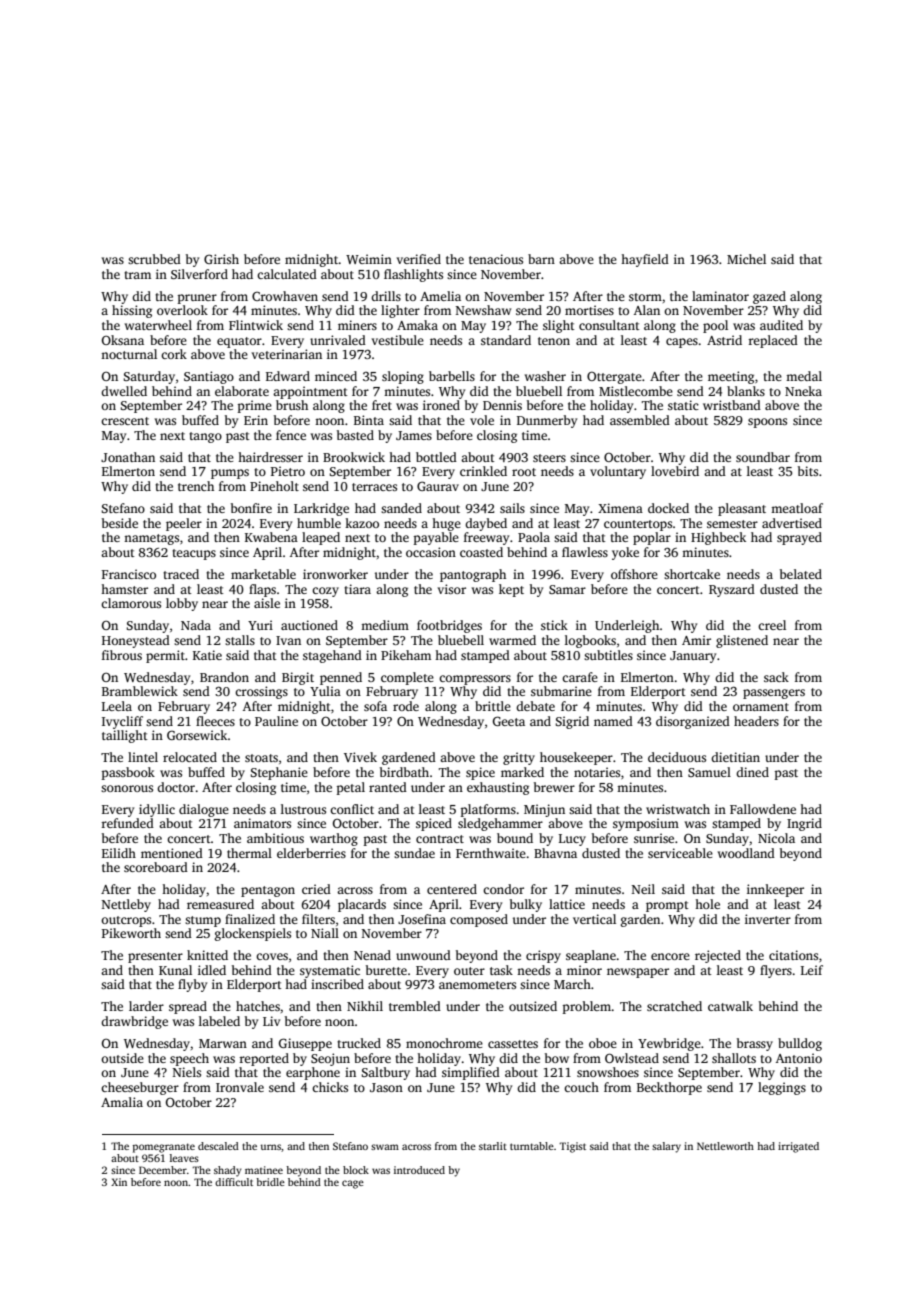 This screenshot has width=924, height=1308. I want to click on irrigated, so click(798, 1147).
